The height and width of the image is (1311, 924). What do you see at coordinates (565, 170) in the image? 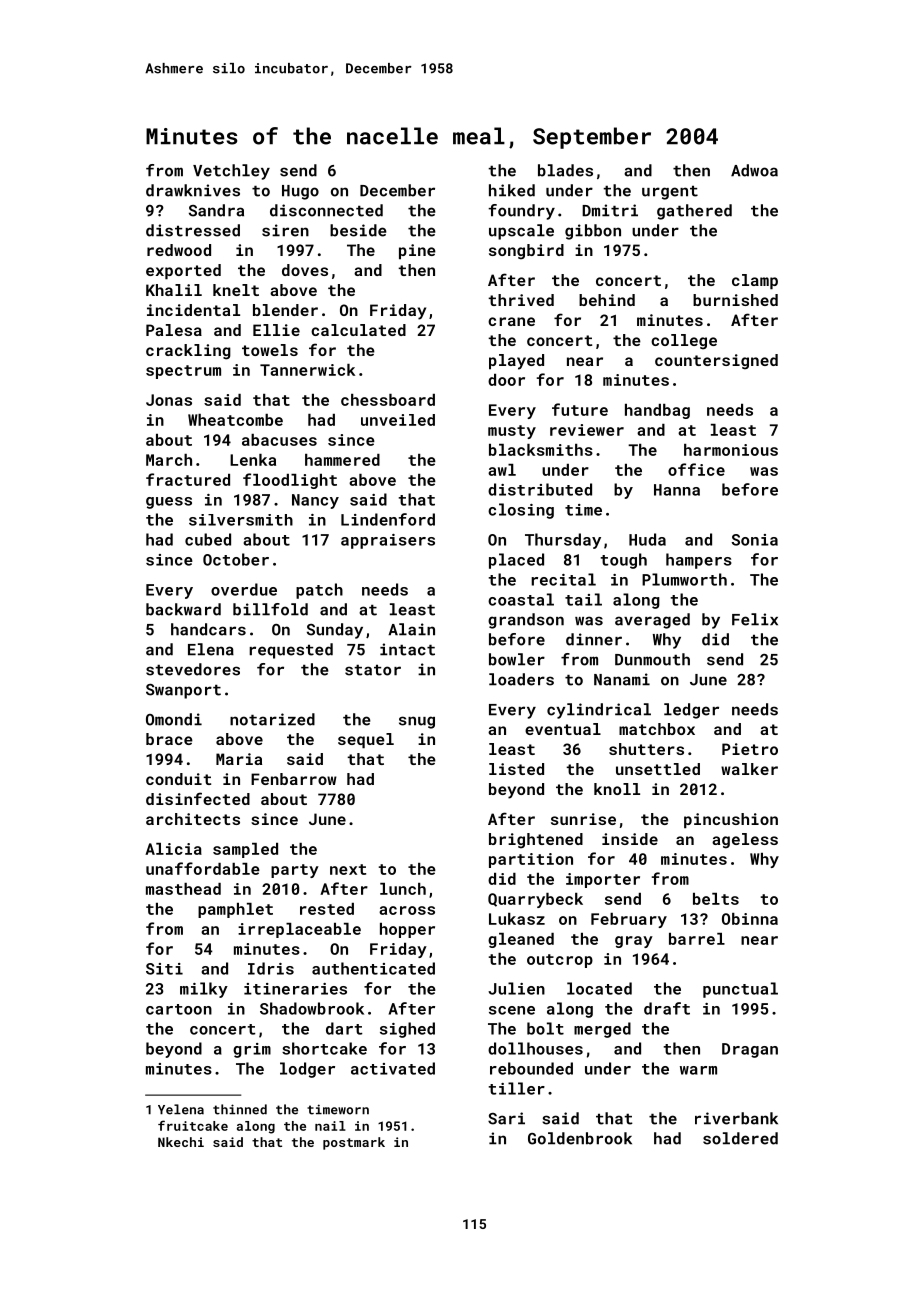
I see `blades` at bounding box center [565, 170].
